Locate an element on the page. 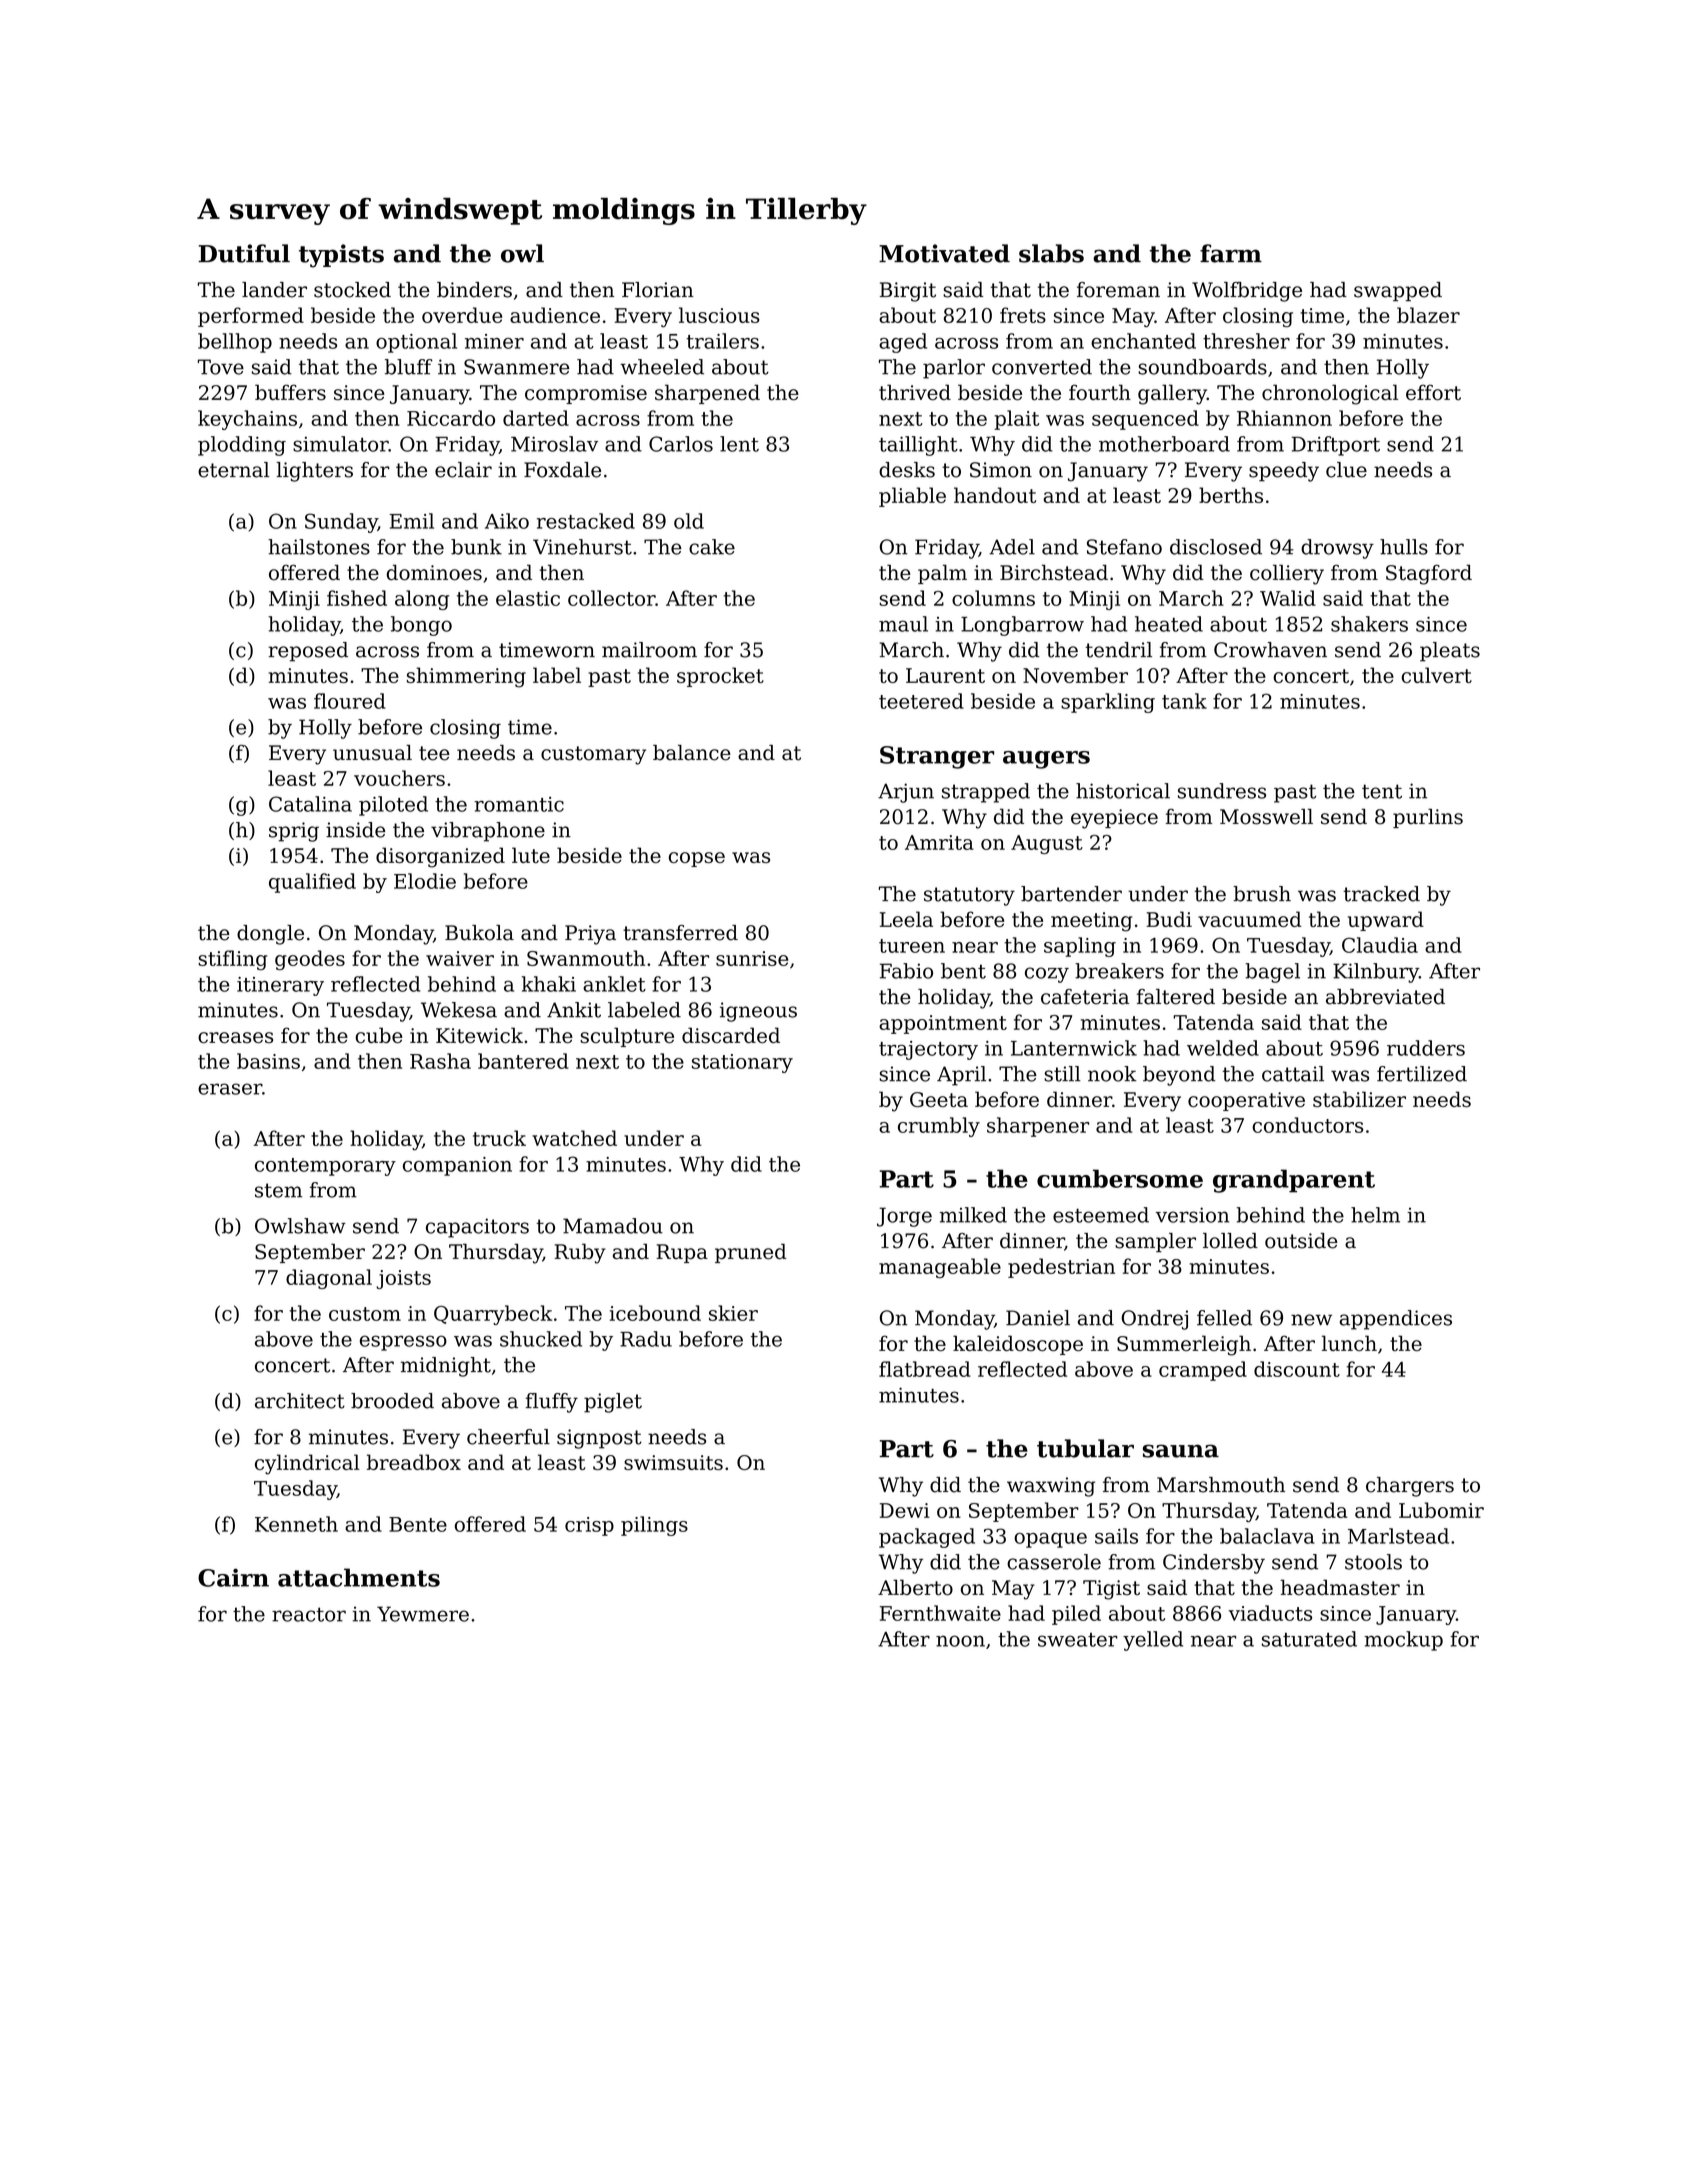 This page has width=1683, height=2178. Driftport is located at coordinates (1336, 446).
